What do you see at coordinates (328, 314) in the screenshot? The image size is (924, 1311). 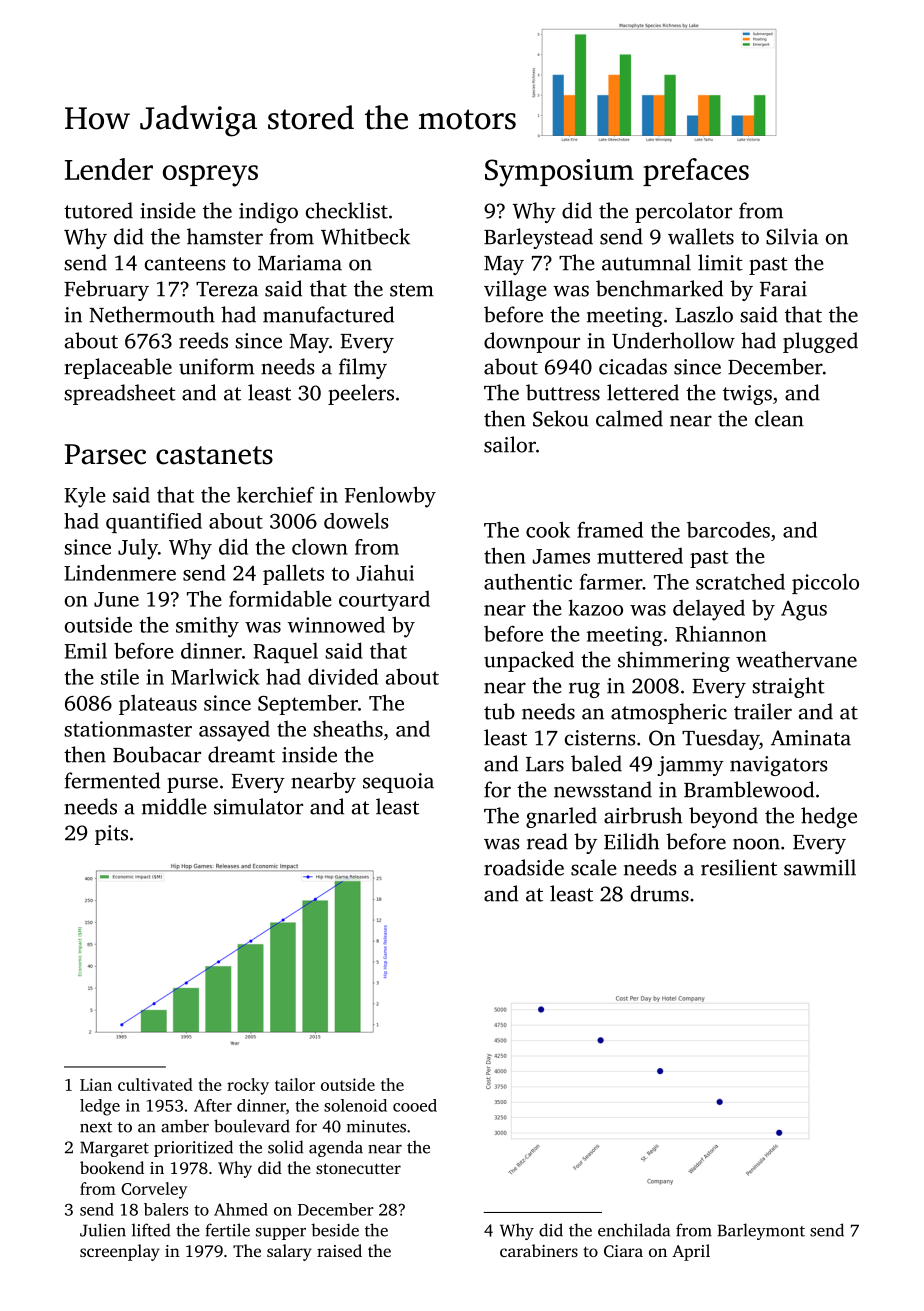 I see `manufactured` at bounding box center [328, 314].
